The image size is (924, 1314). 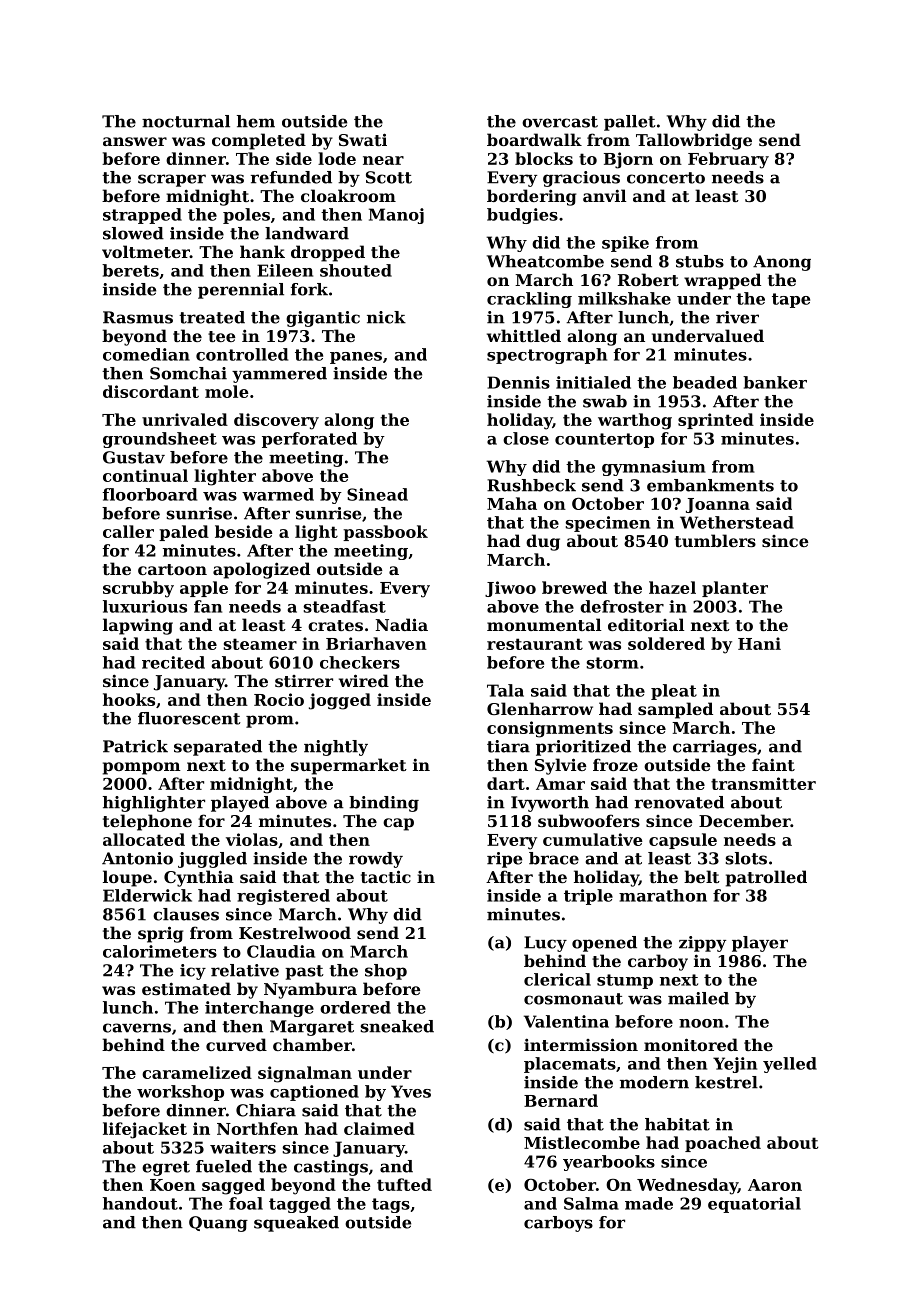 I want to click on opened, so click(x=604, y=944).
